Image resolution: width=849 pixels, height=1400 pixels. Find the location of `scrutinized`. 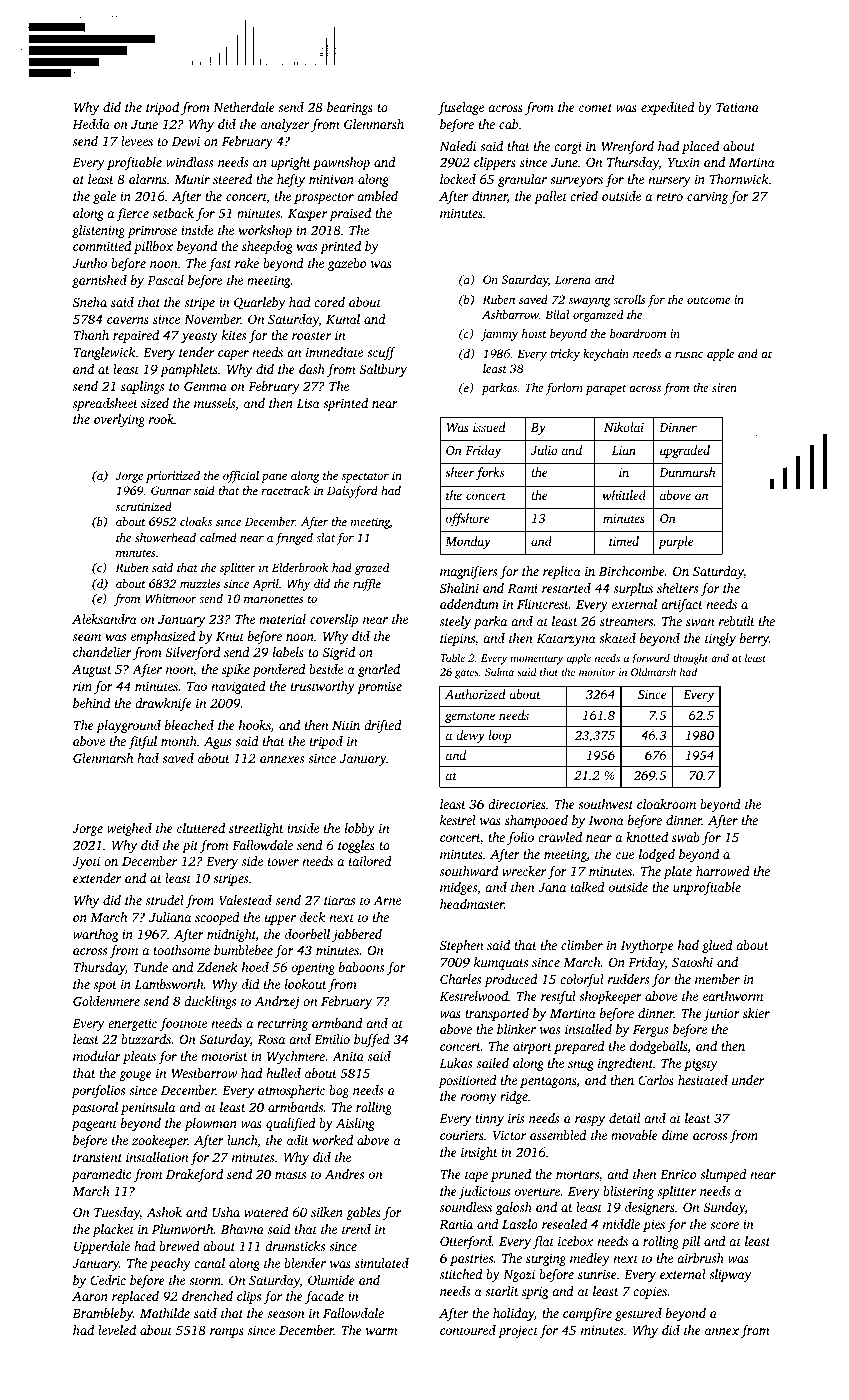

scrutinized is located at coordinates (144, 506).
